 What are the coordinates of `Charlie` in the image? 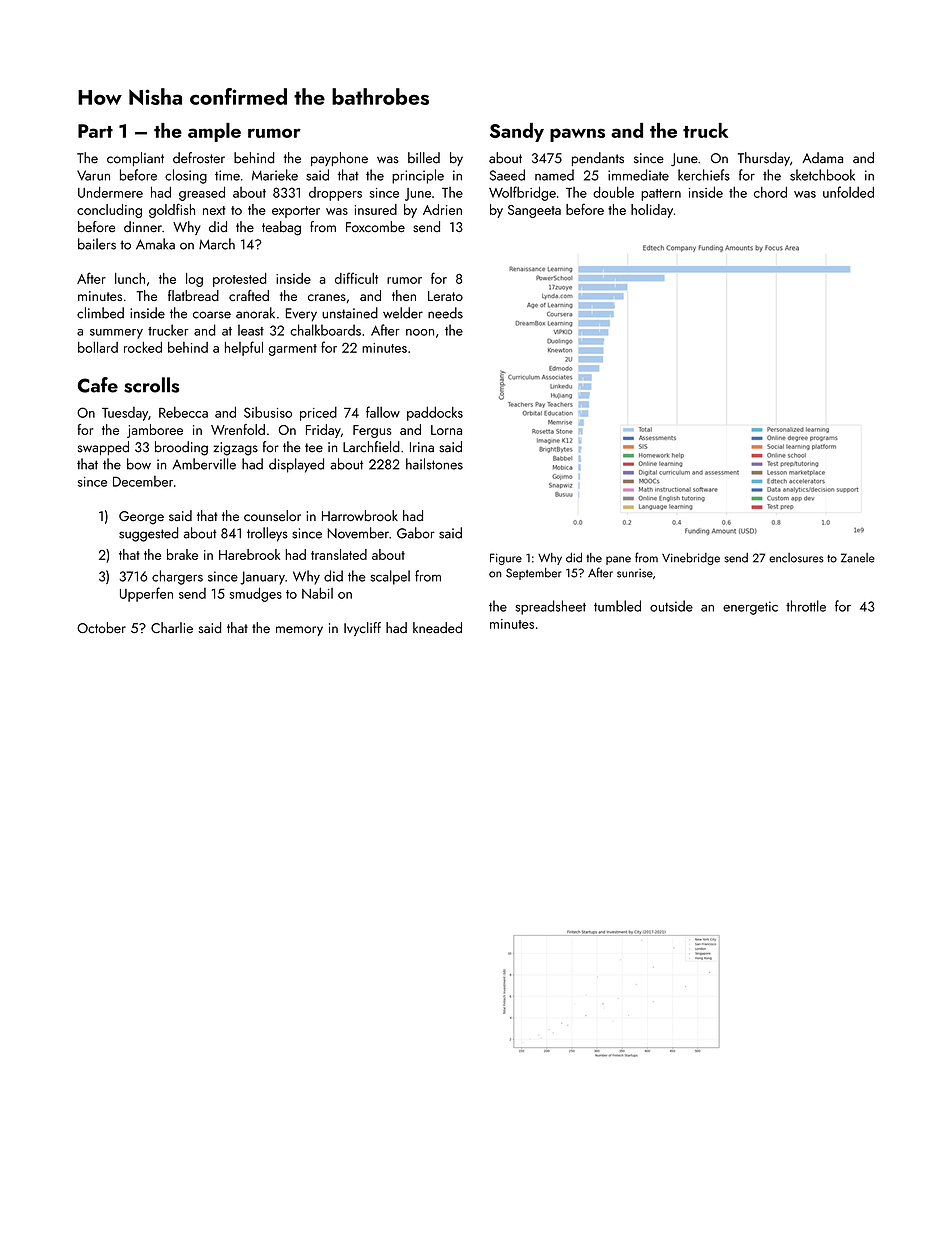 It's located at (172, 628).
